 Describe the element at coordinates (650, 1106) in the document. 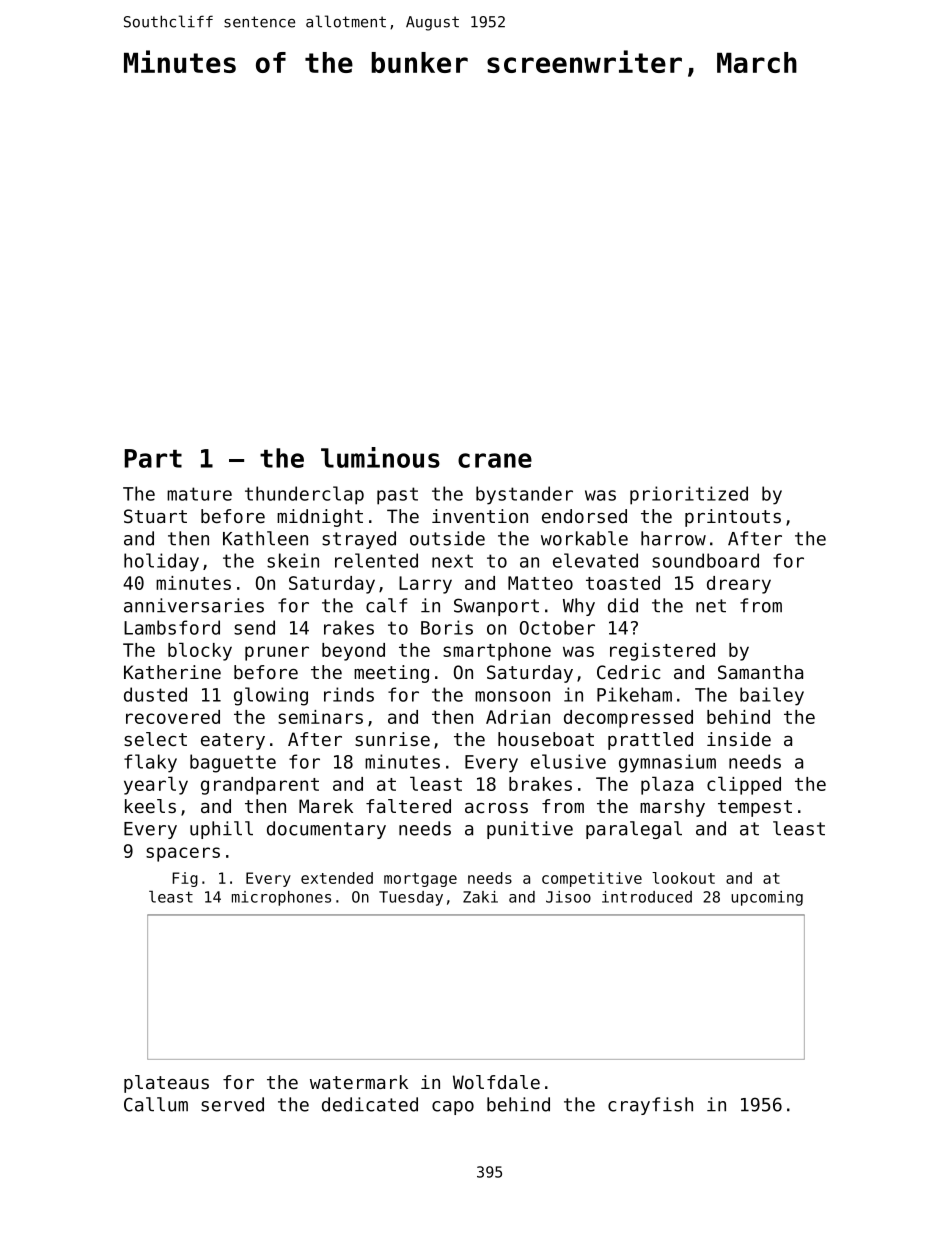

I see `crayfish` at that location.
